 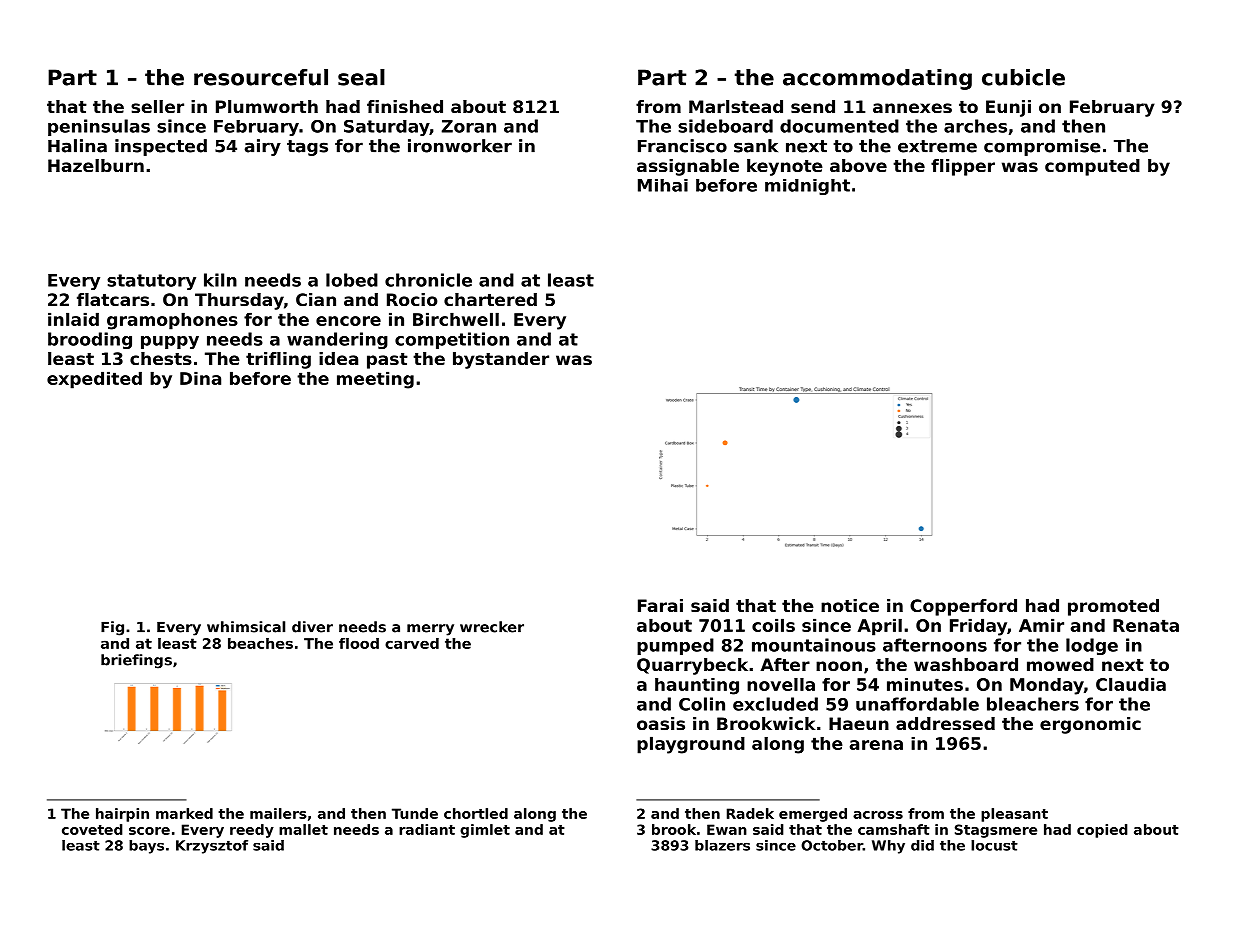 What do you see at coordinates (246, 627) in the document?
I see `whimsical` at bounding box center [246, 627].
